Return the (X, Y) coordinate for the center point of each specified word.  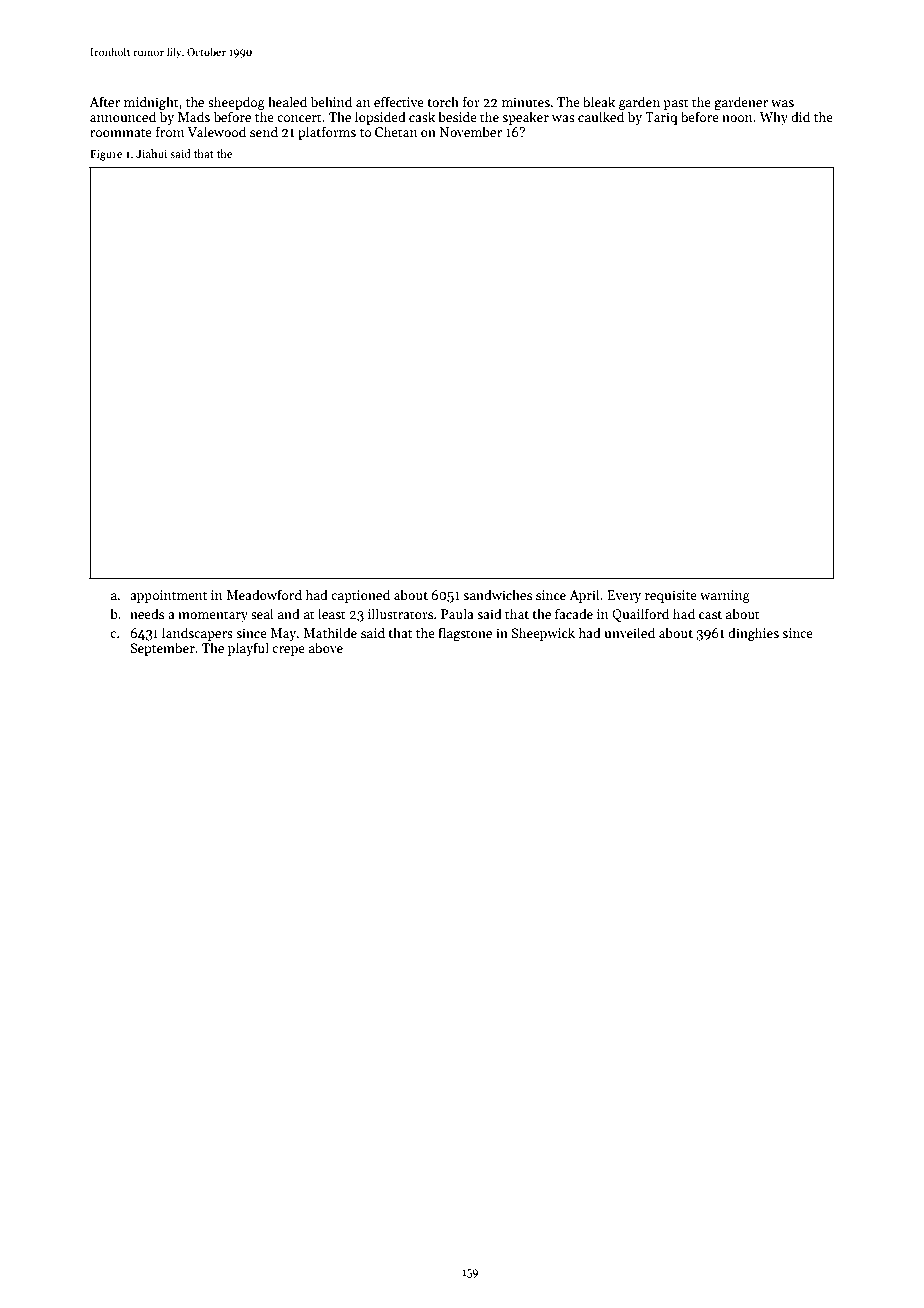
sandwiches (497, 594)
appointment (168, 596)
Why (774, 118)
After (104, 101)
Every (624, 596)
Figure (106, 155)
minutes (526, 102)
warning (725, 596)
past (676, 104)
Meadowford (264, 594)
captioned (360, 596)
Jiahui (151, 153)
